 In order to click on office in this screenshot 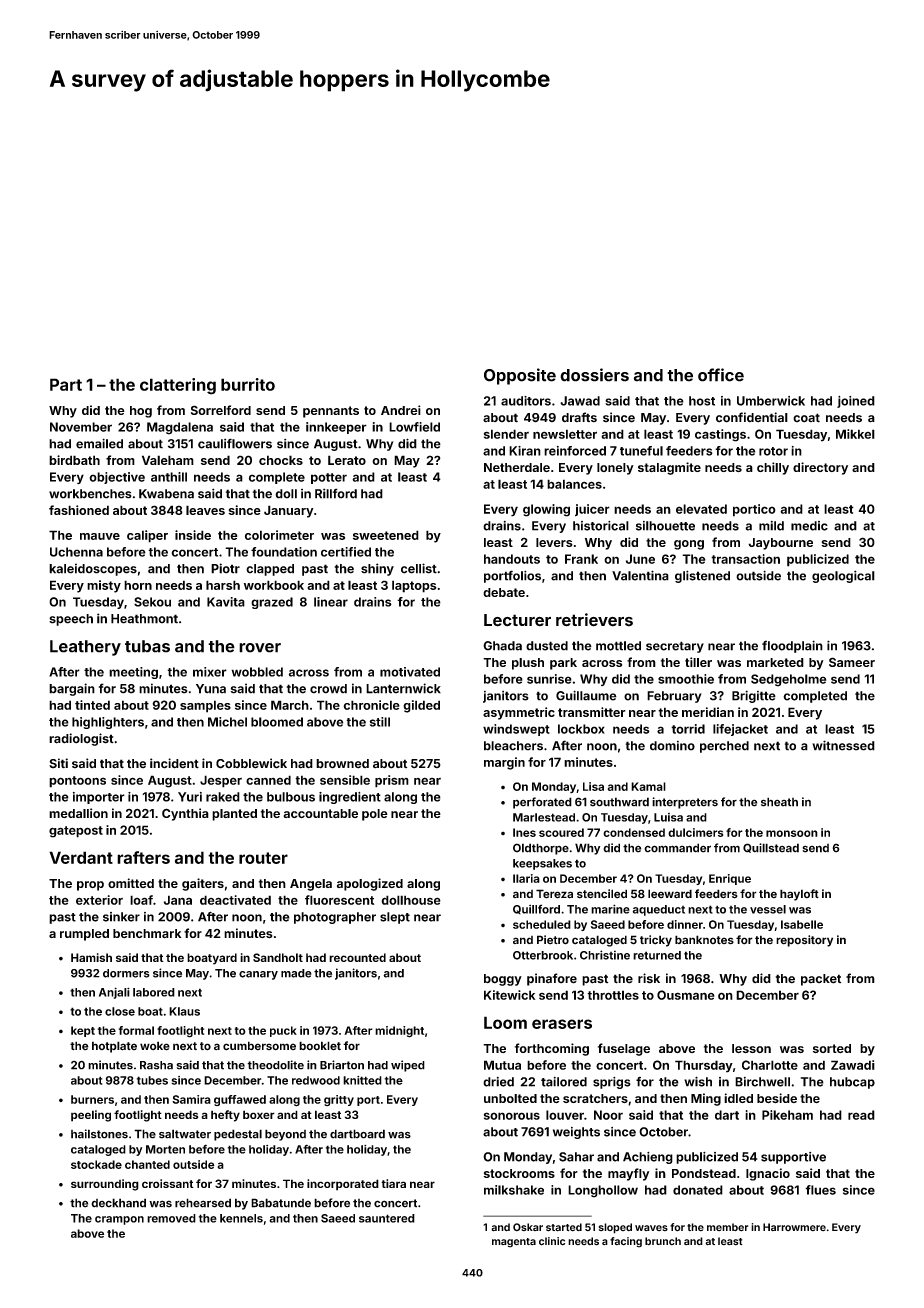, I will do `click(721, 375)`.
